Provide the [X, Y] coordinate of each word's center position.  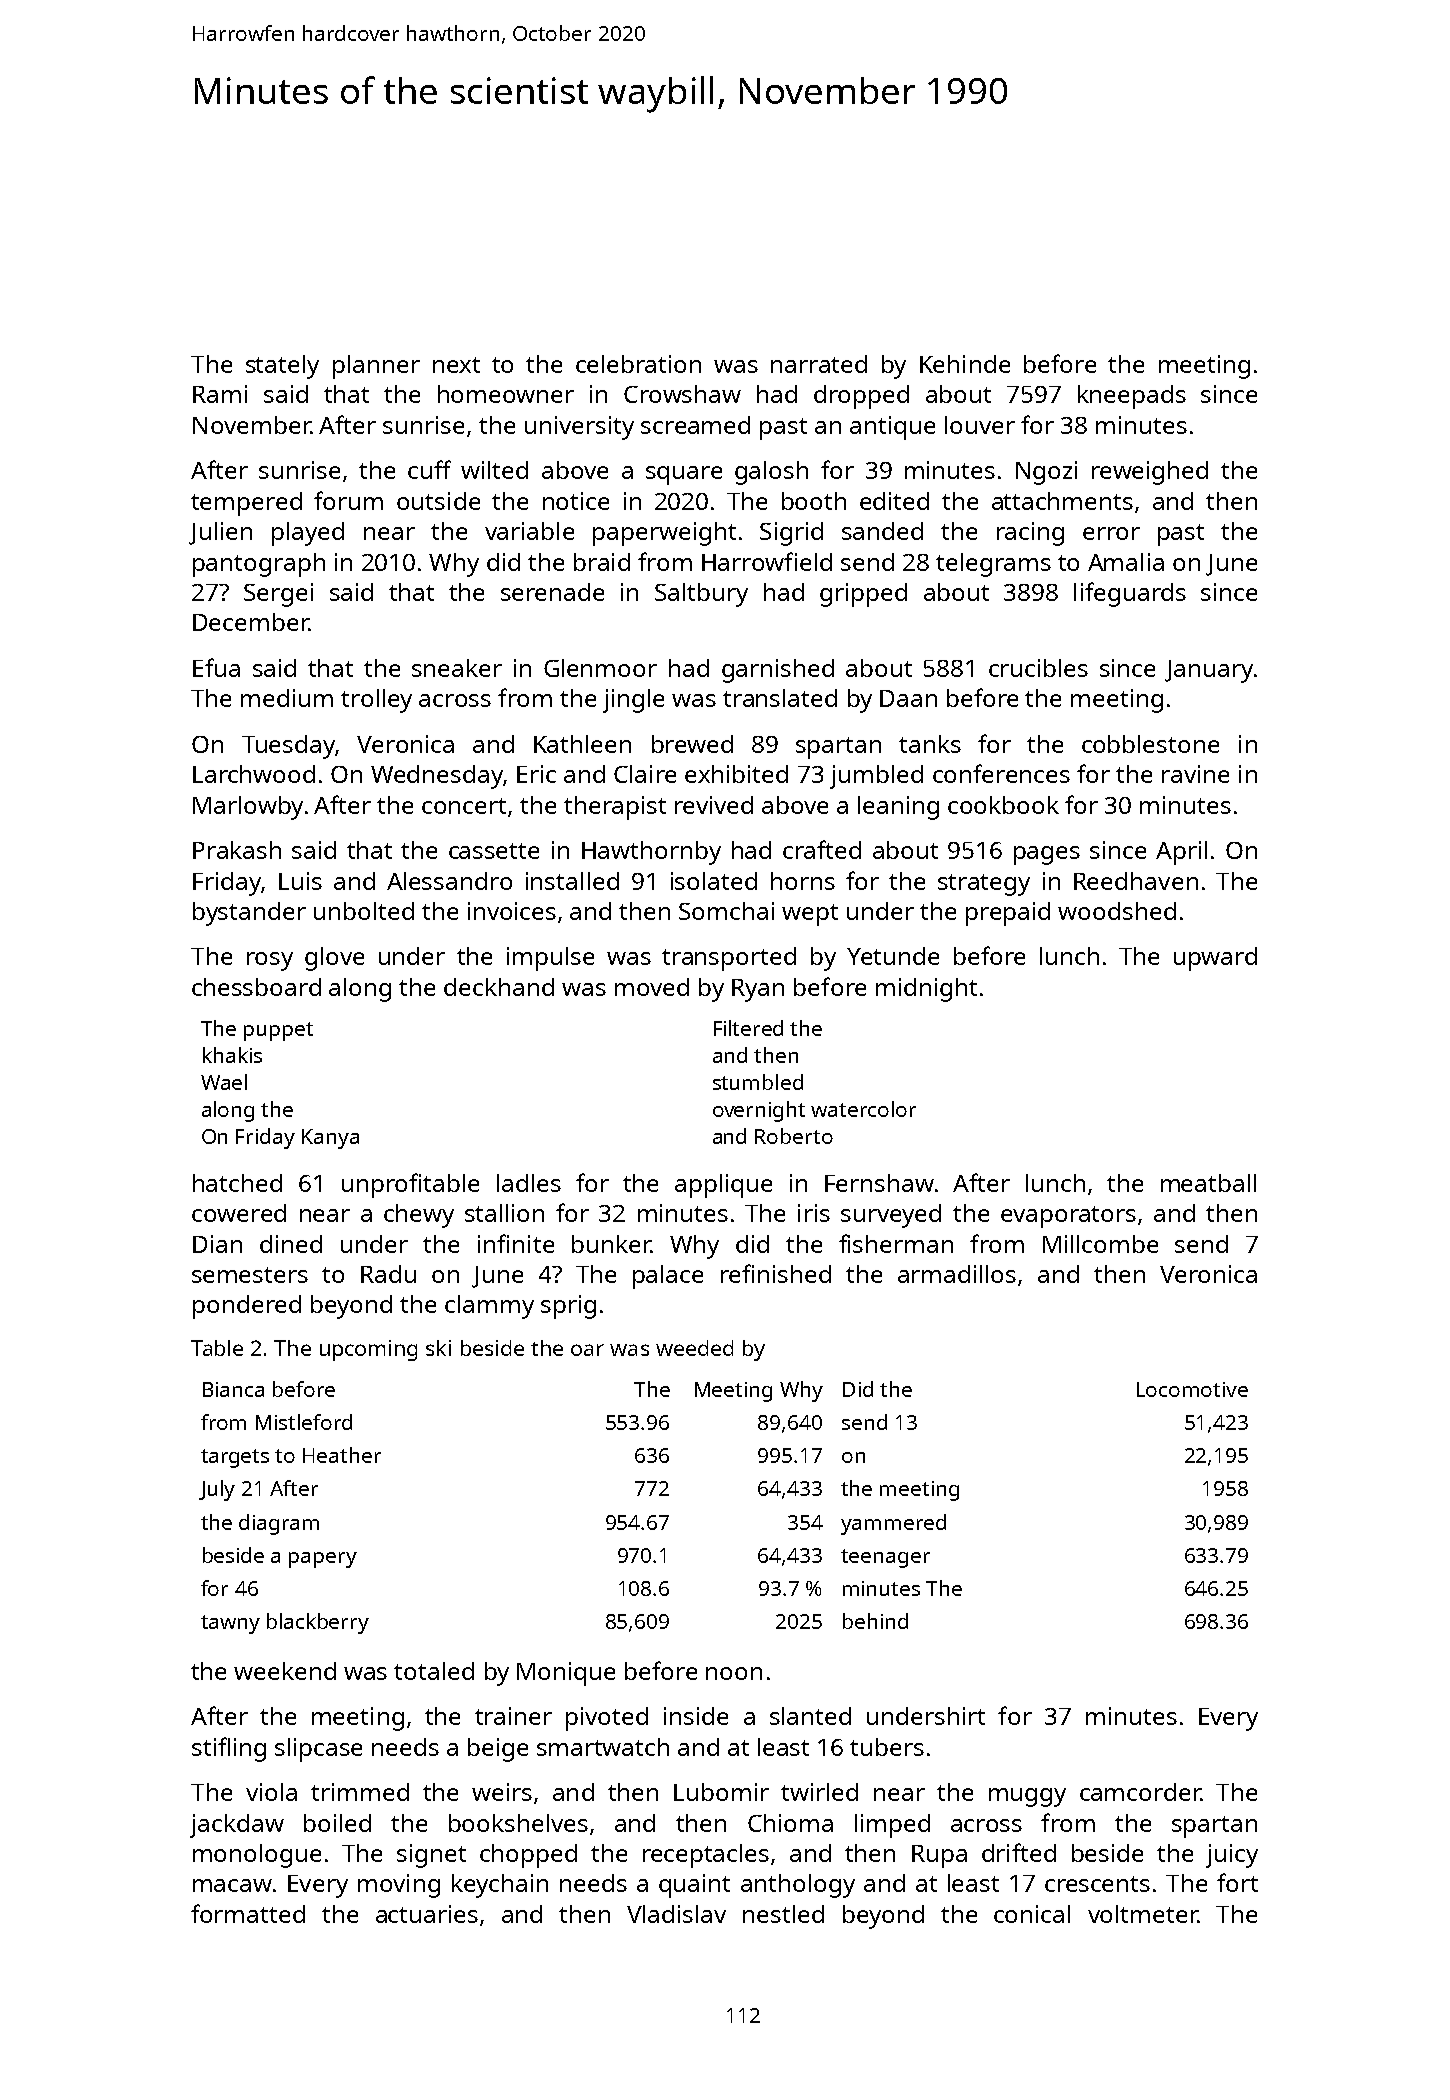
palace [668, 1277]
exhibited [736, 774]
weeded [694, 1348]
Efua [216, 667]
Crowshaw [682, 394]
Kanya [330, 1139]
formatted [248, 1913]
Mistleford [304, 1422]
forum [348, 500]
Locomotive [1192, 1389]
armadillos [957, 1274]
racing [1030, 534]
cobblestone [1150, 744]
